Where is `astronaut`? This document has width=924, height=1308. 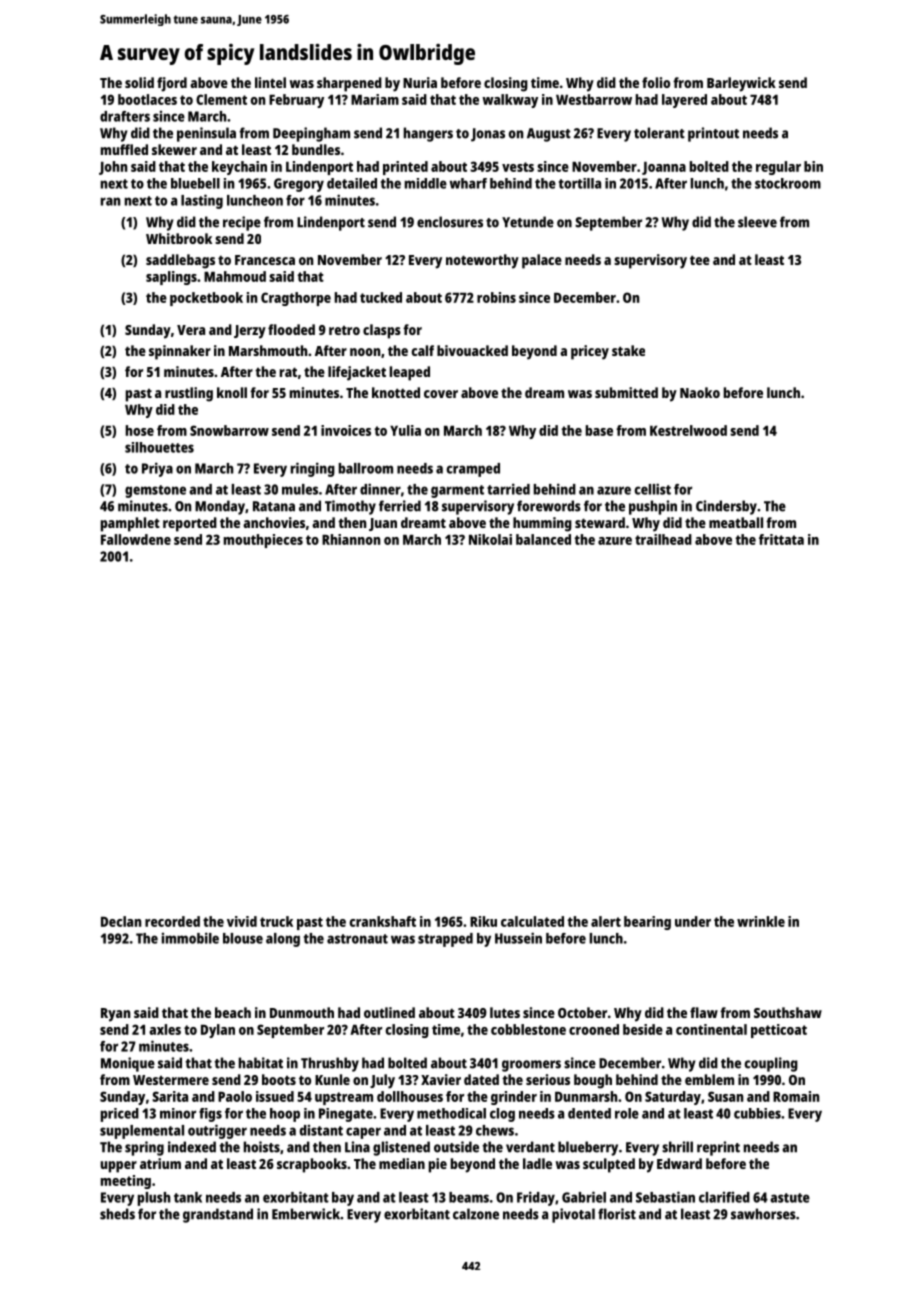
astronaut is located at coordinates (357, 939).
